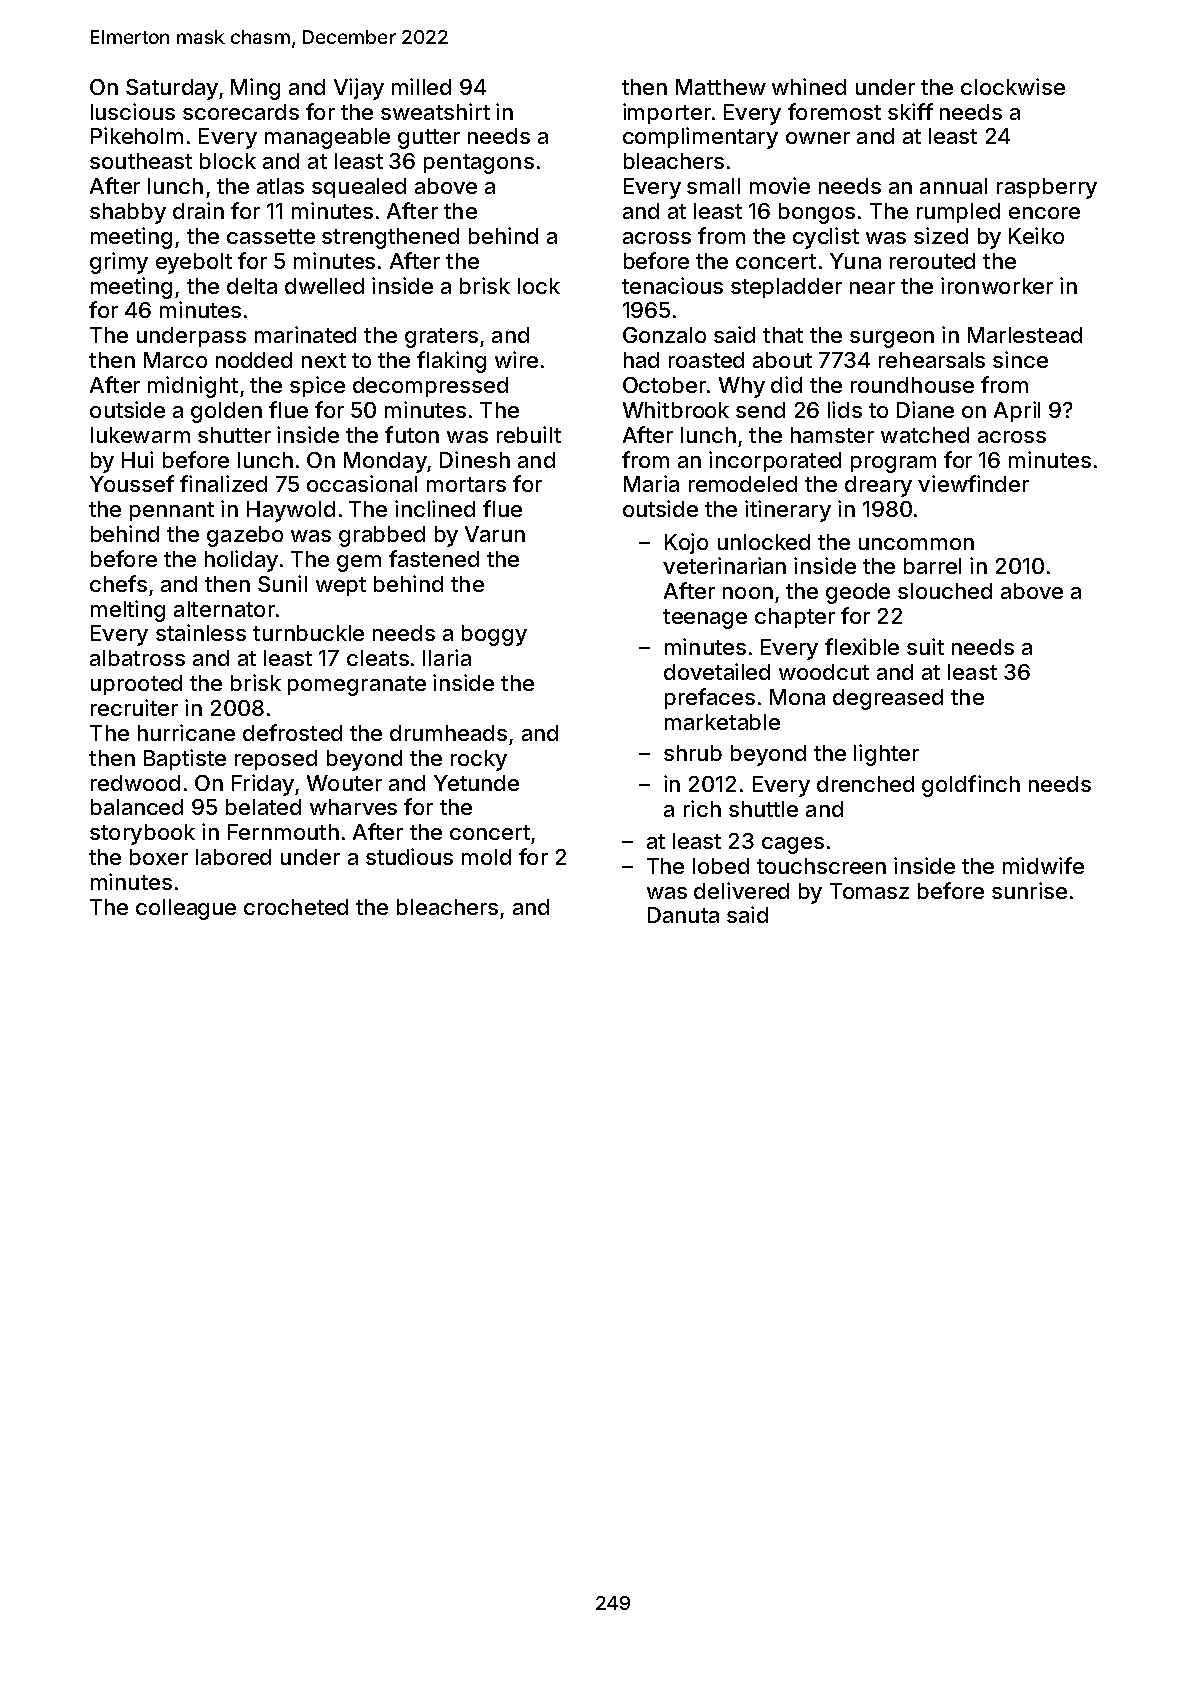 The width and height of the document is (1190, 1683). What do you see at coordinates (1043, 865) in the document?
I see `midwife` at bounding box center [1043, 865].
